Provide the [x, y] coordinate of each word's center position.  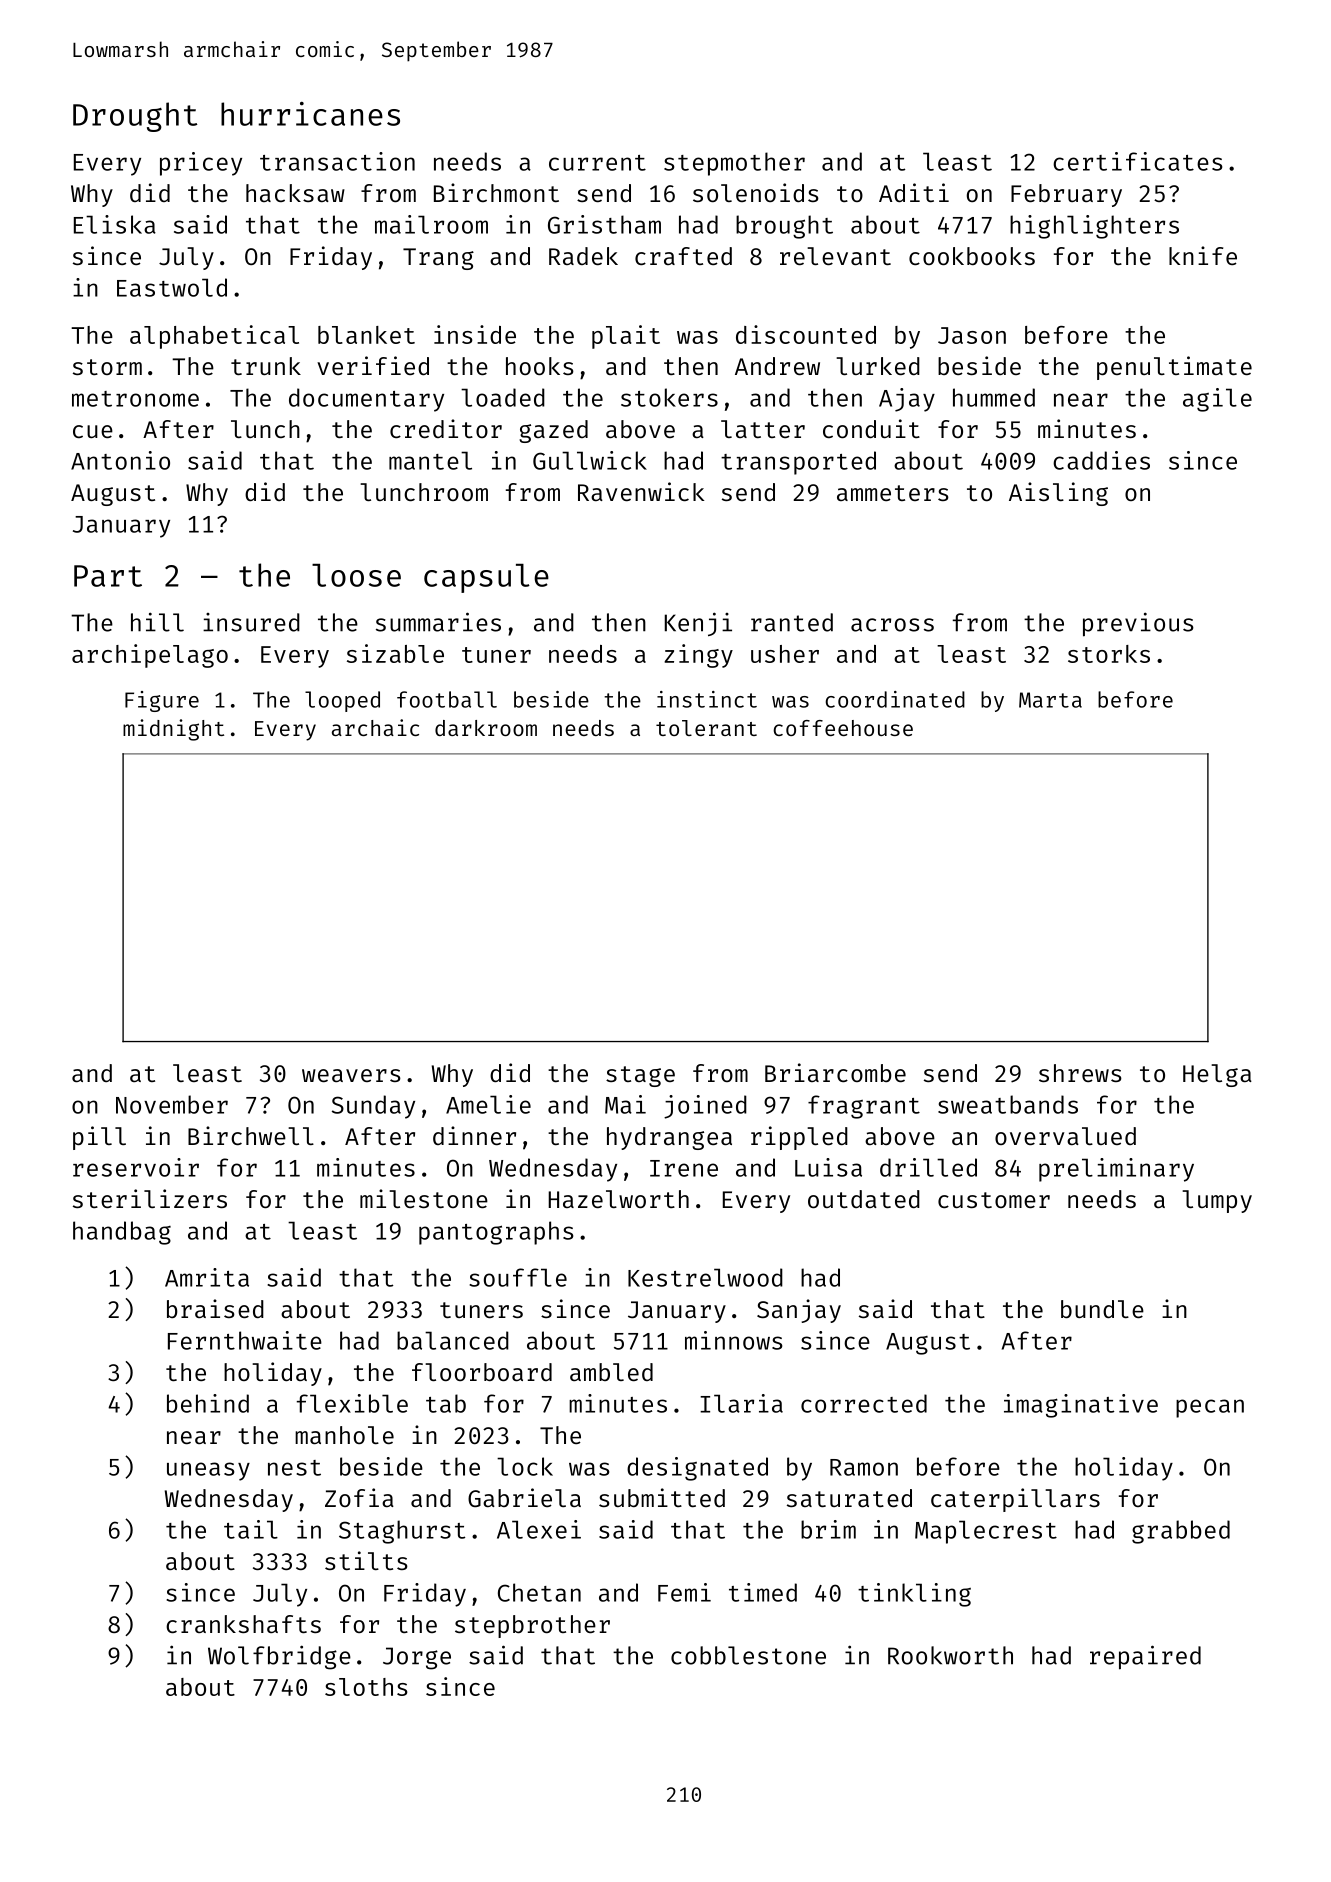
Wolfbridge [279, 1657]
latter [763, 429]
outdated [864, 1199]
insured [251, 622]
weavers [351, 1075]
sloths [366, 1687]
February [1066, 195]
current [597, 163]
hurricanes [310, 114]
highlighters [1094, 227]
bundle [1102, 1309]
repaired [1145, 1657]
